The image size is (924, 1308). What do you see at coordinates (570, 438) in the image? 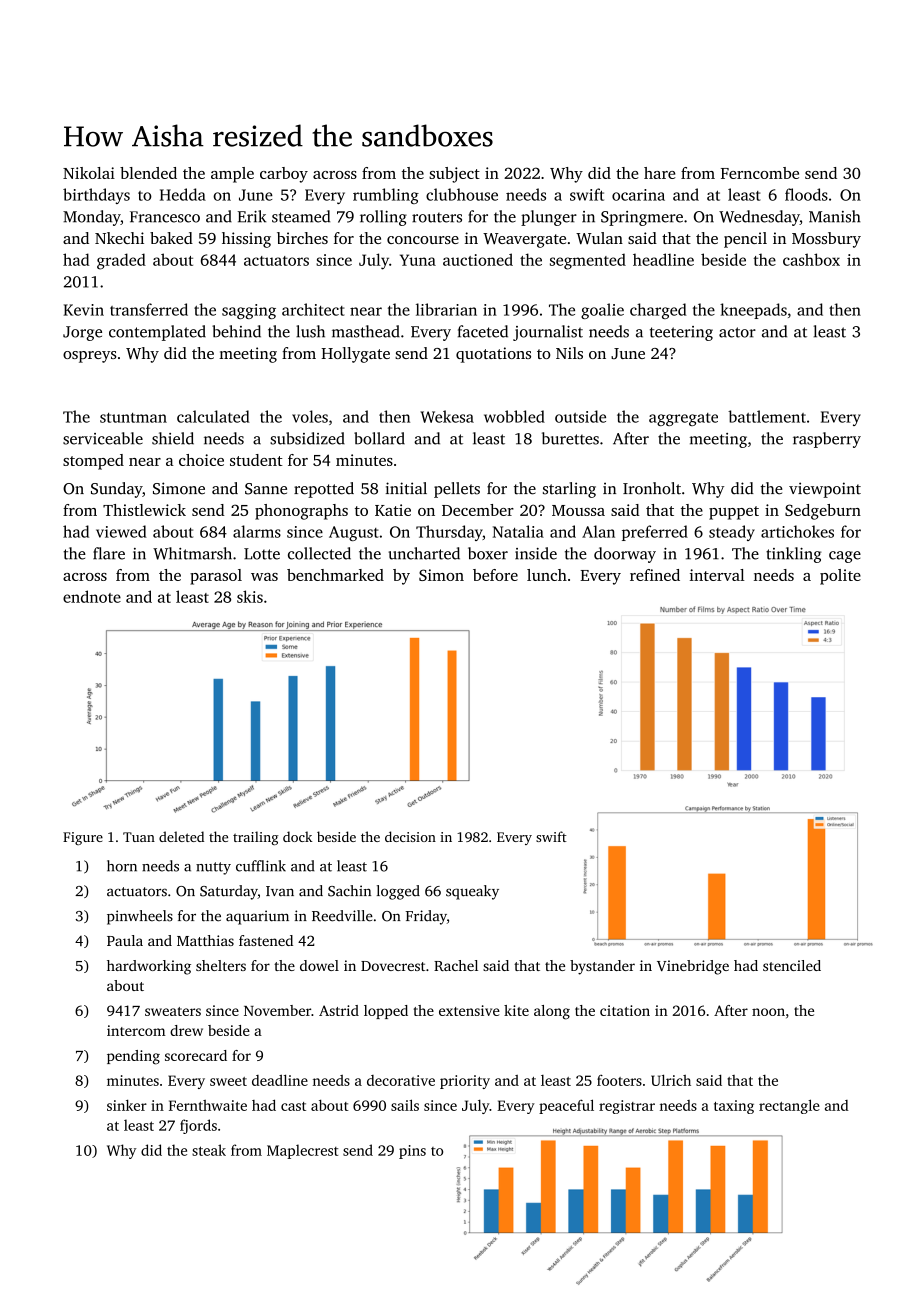
I see `burettes` at bounding box center [570, 438].
